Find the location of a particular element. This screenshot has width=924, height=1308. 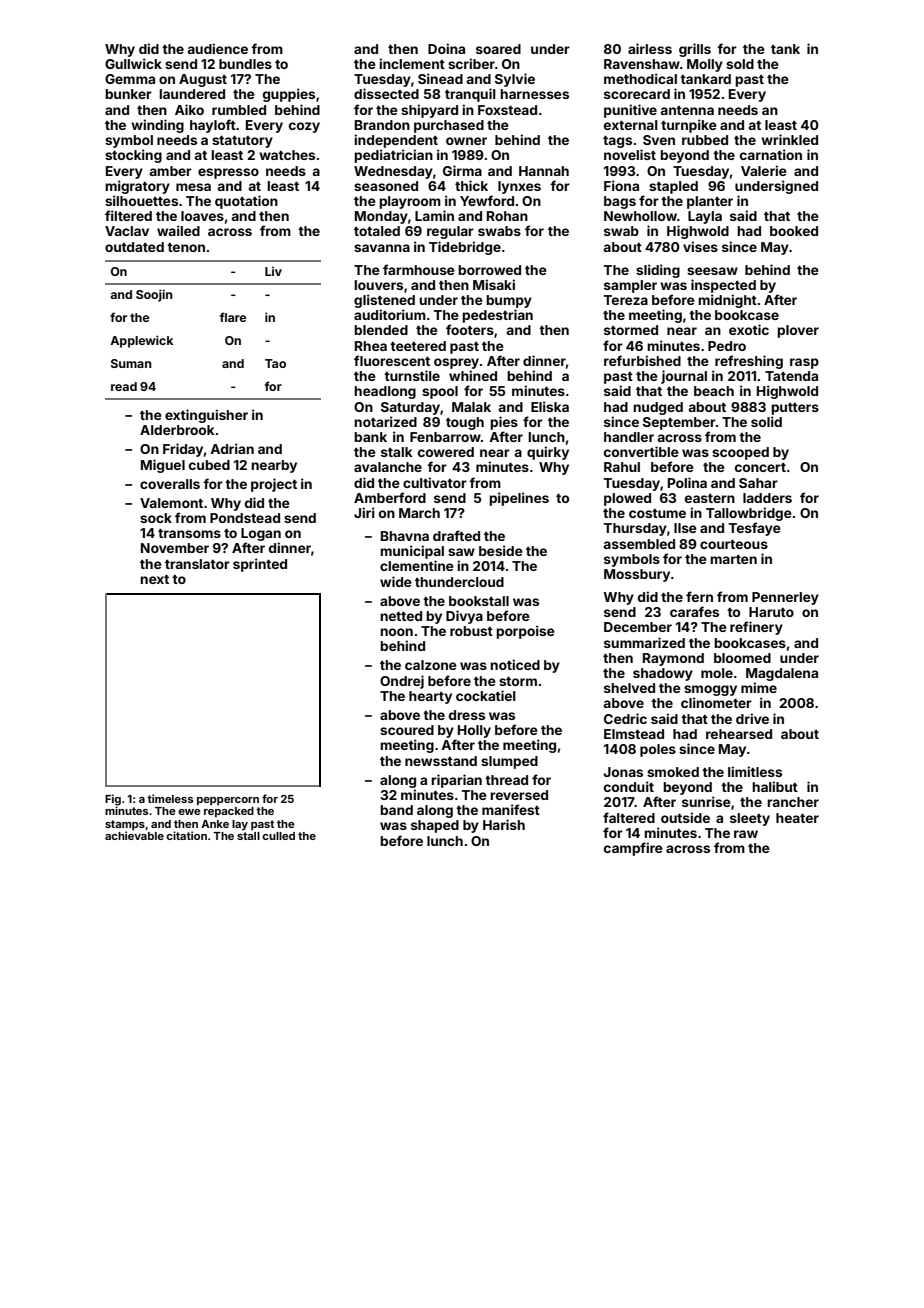

antenna is located at coordinates (687, 110).
